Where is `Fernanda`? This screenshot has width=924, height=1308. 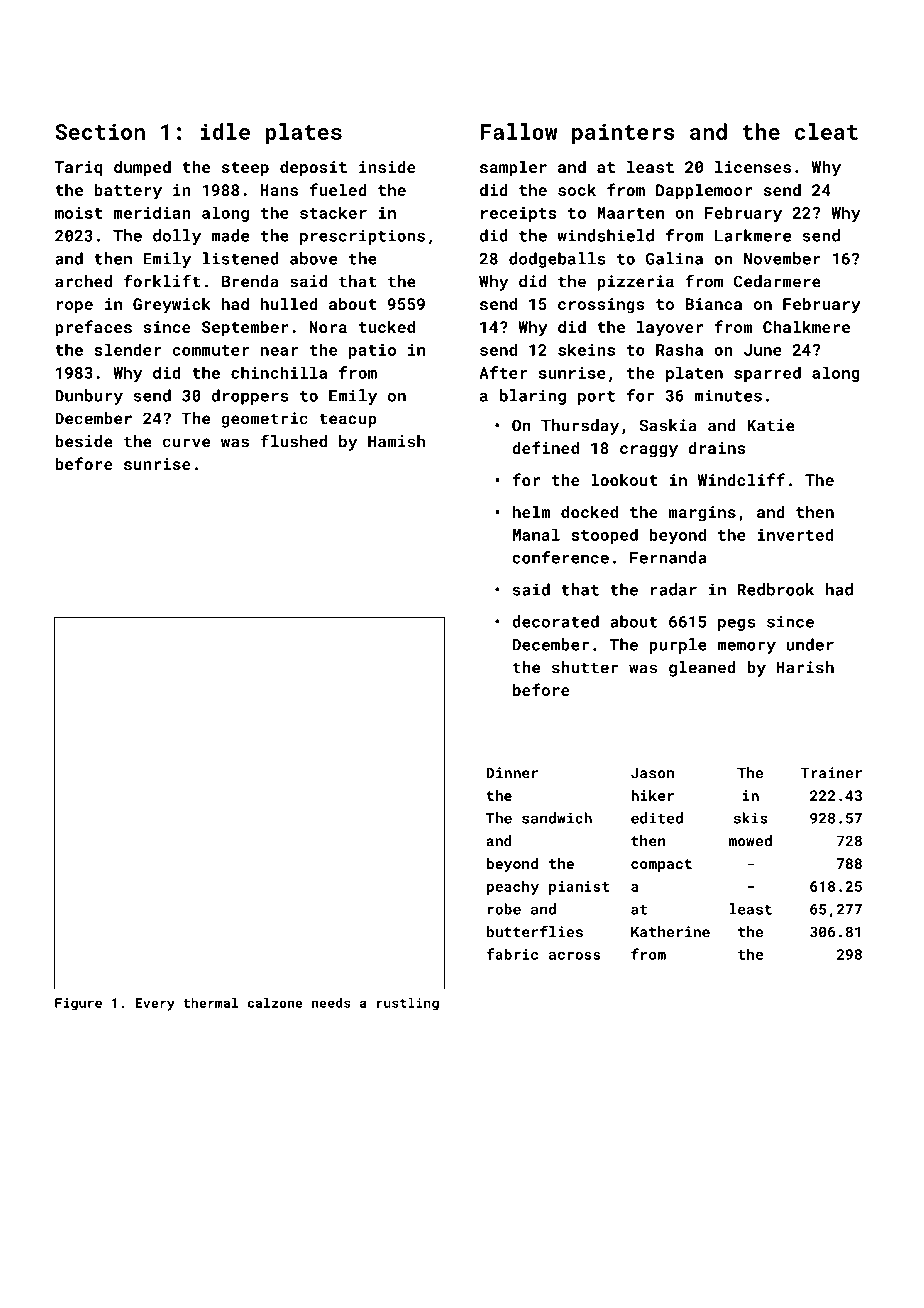
Fernanda is located at coordinates (668, 557).
